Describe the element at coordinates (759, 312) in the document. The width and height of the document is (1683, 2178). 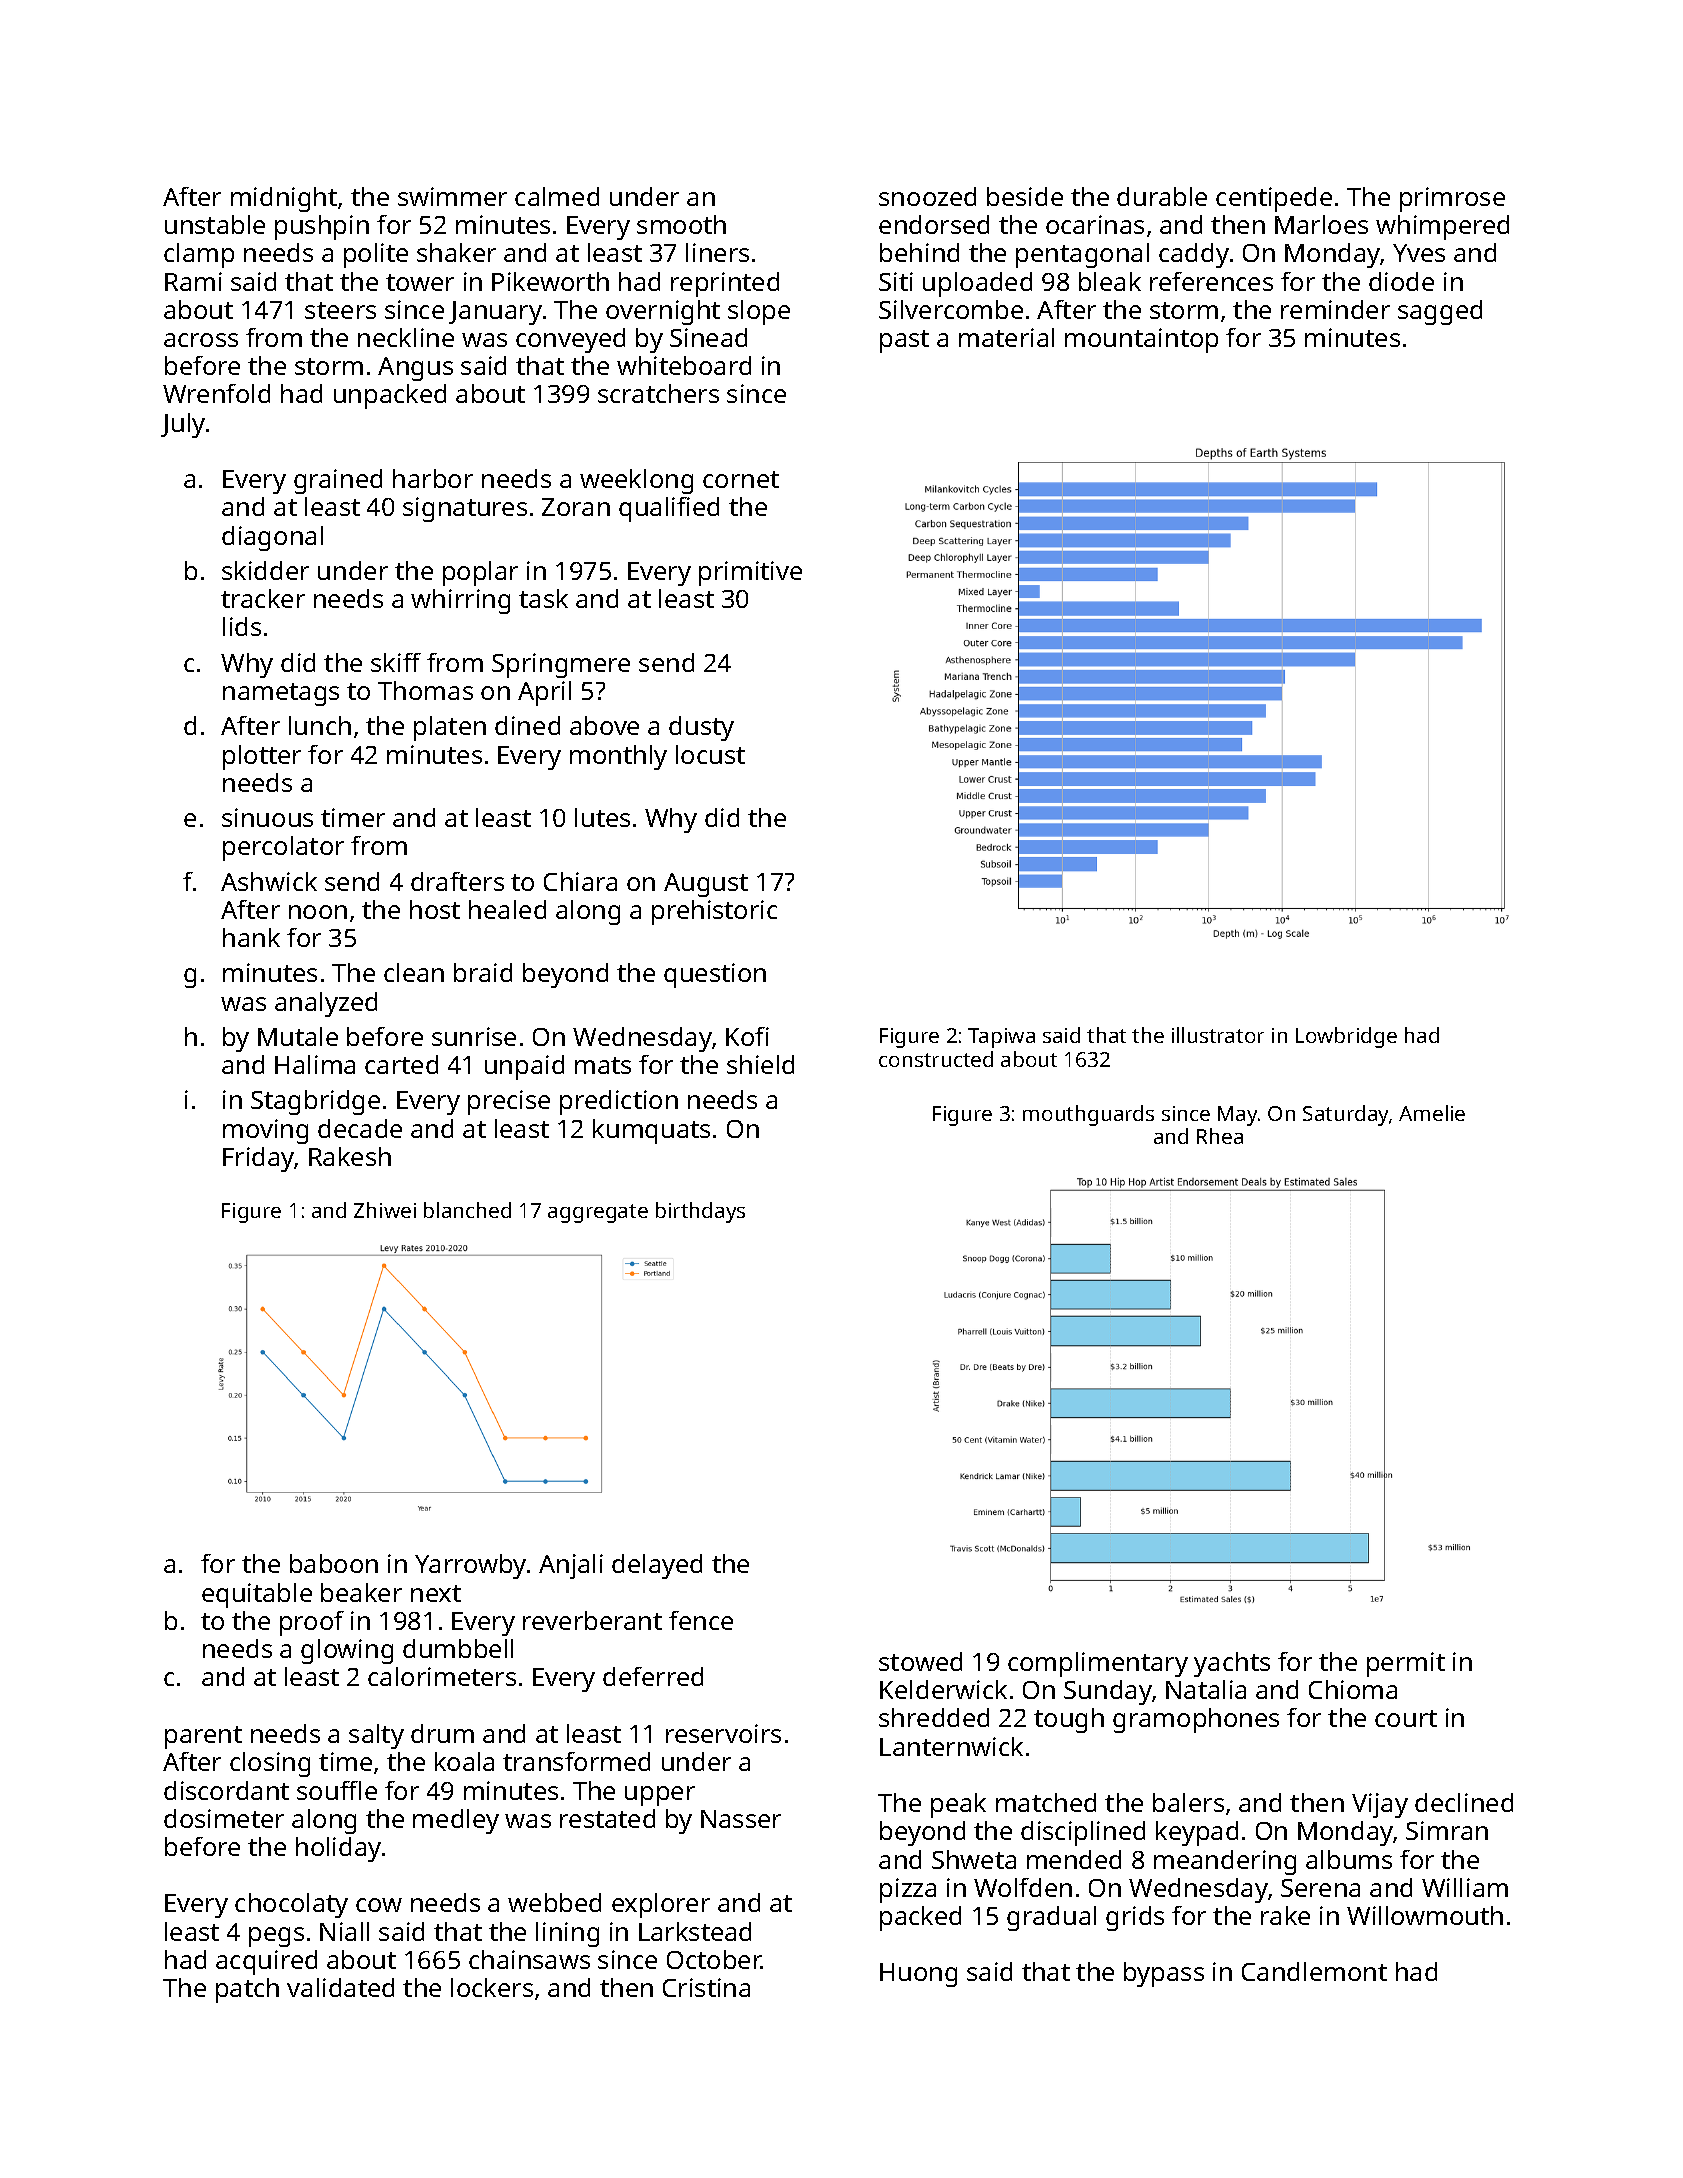
I see `slope` at that location.
